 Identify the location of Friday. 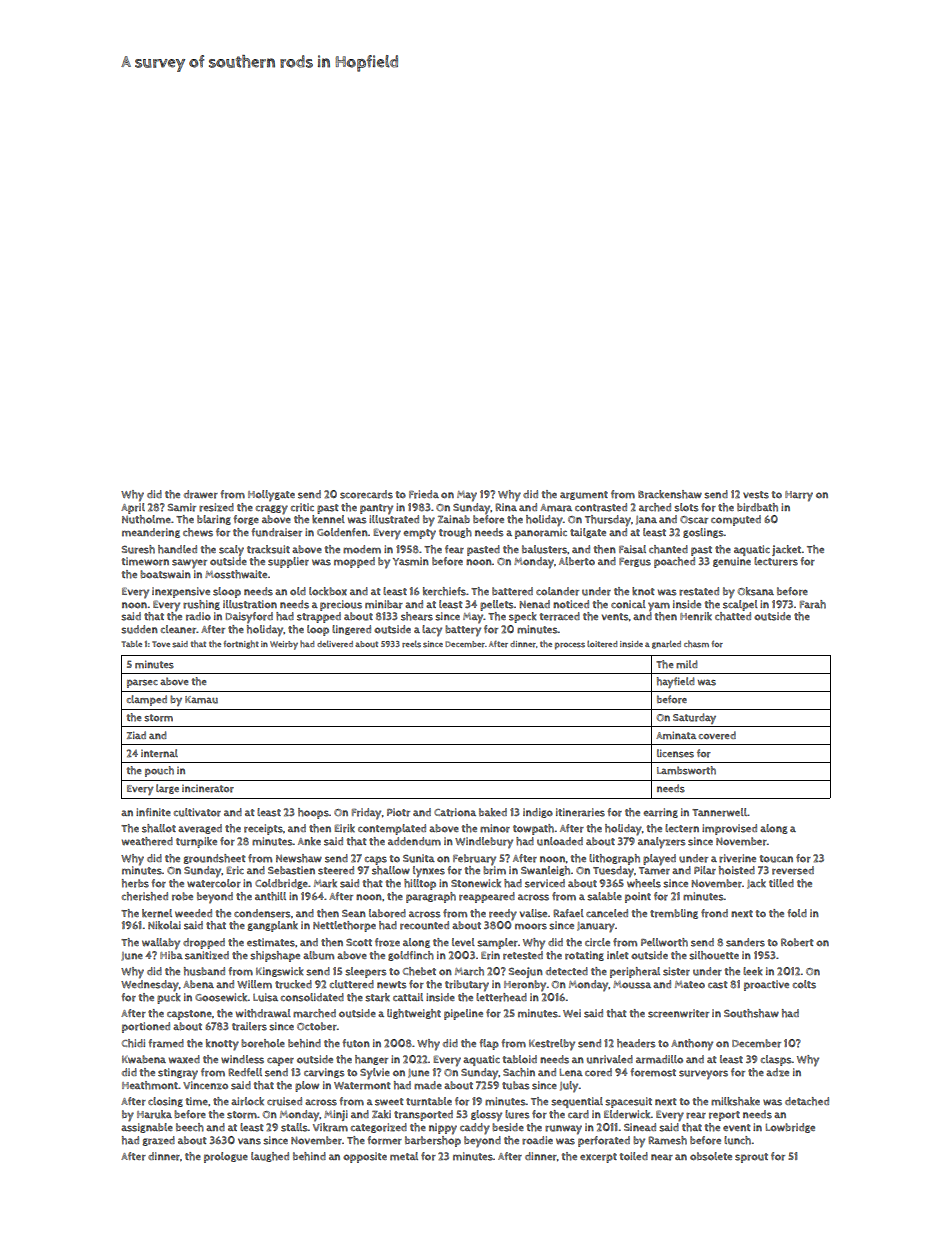
(366, 814).
